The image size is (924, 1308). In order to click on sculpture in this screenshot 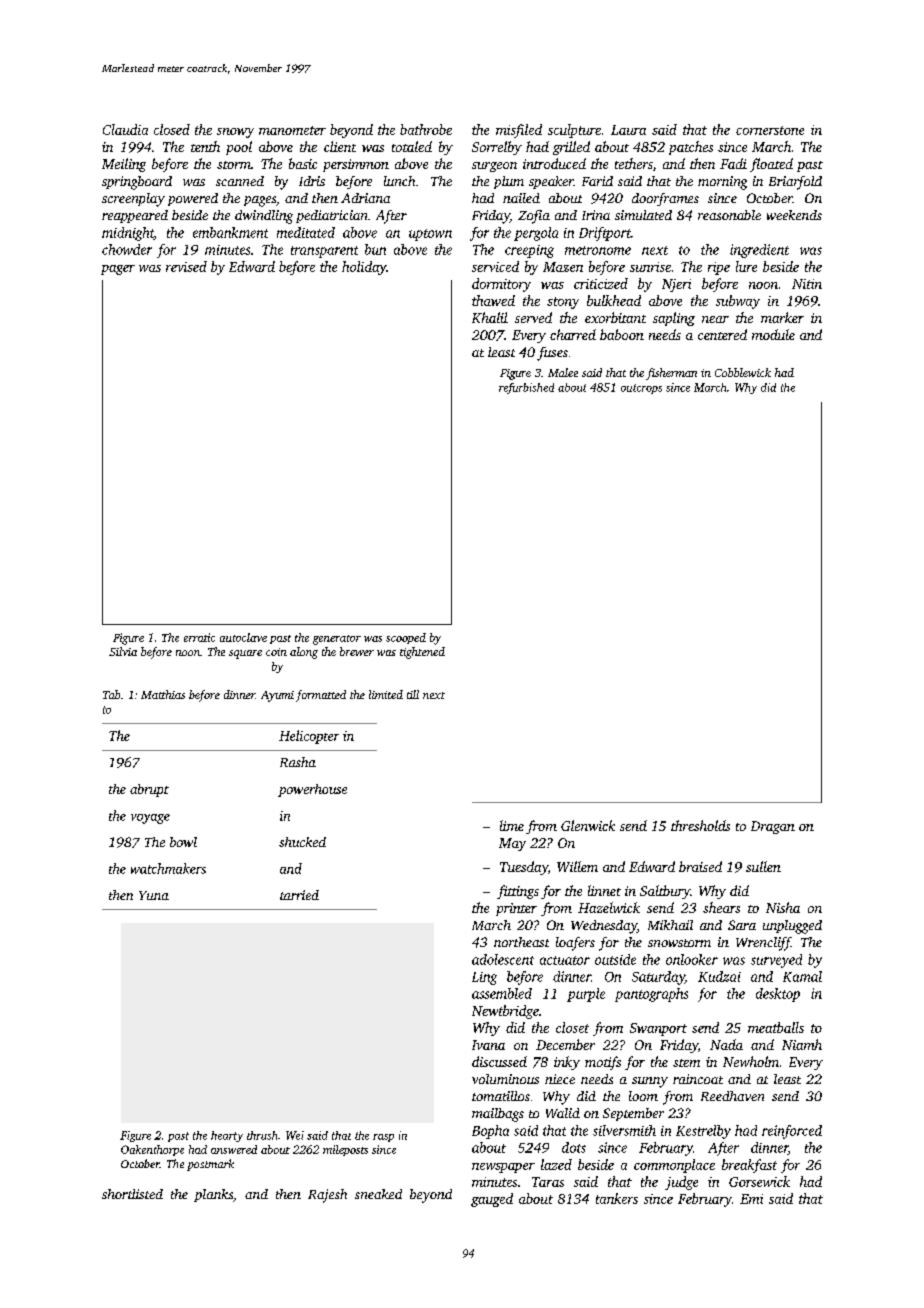, I will do `click(574, 131)`.
